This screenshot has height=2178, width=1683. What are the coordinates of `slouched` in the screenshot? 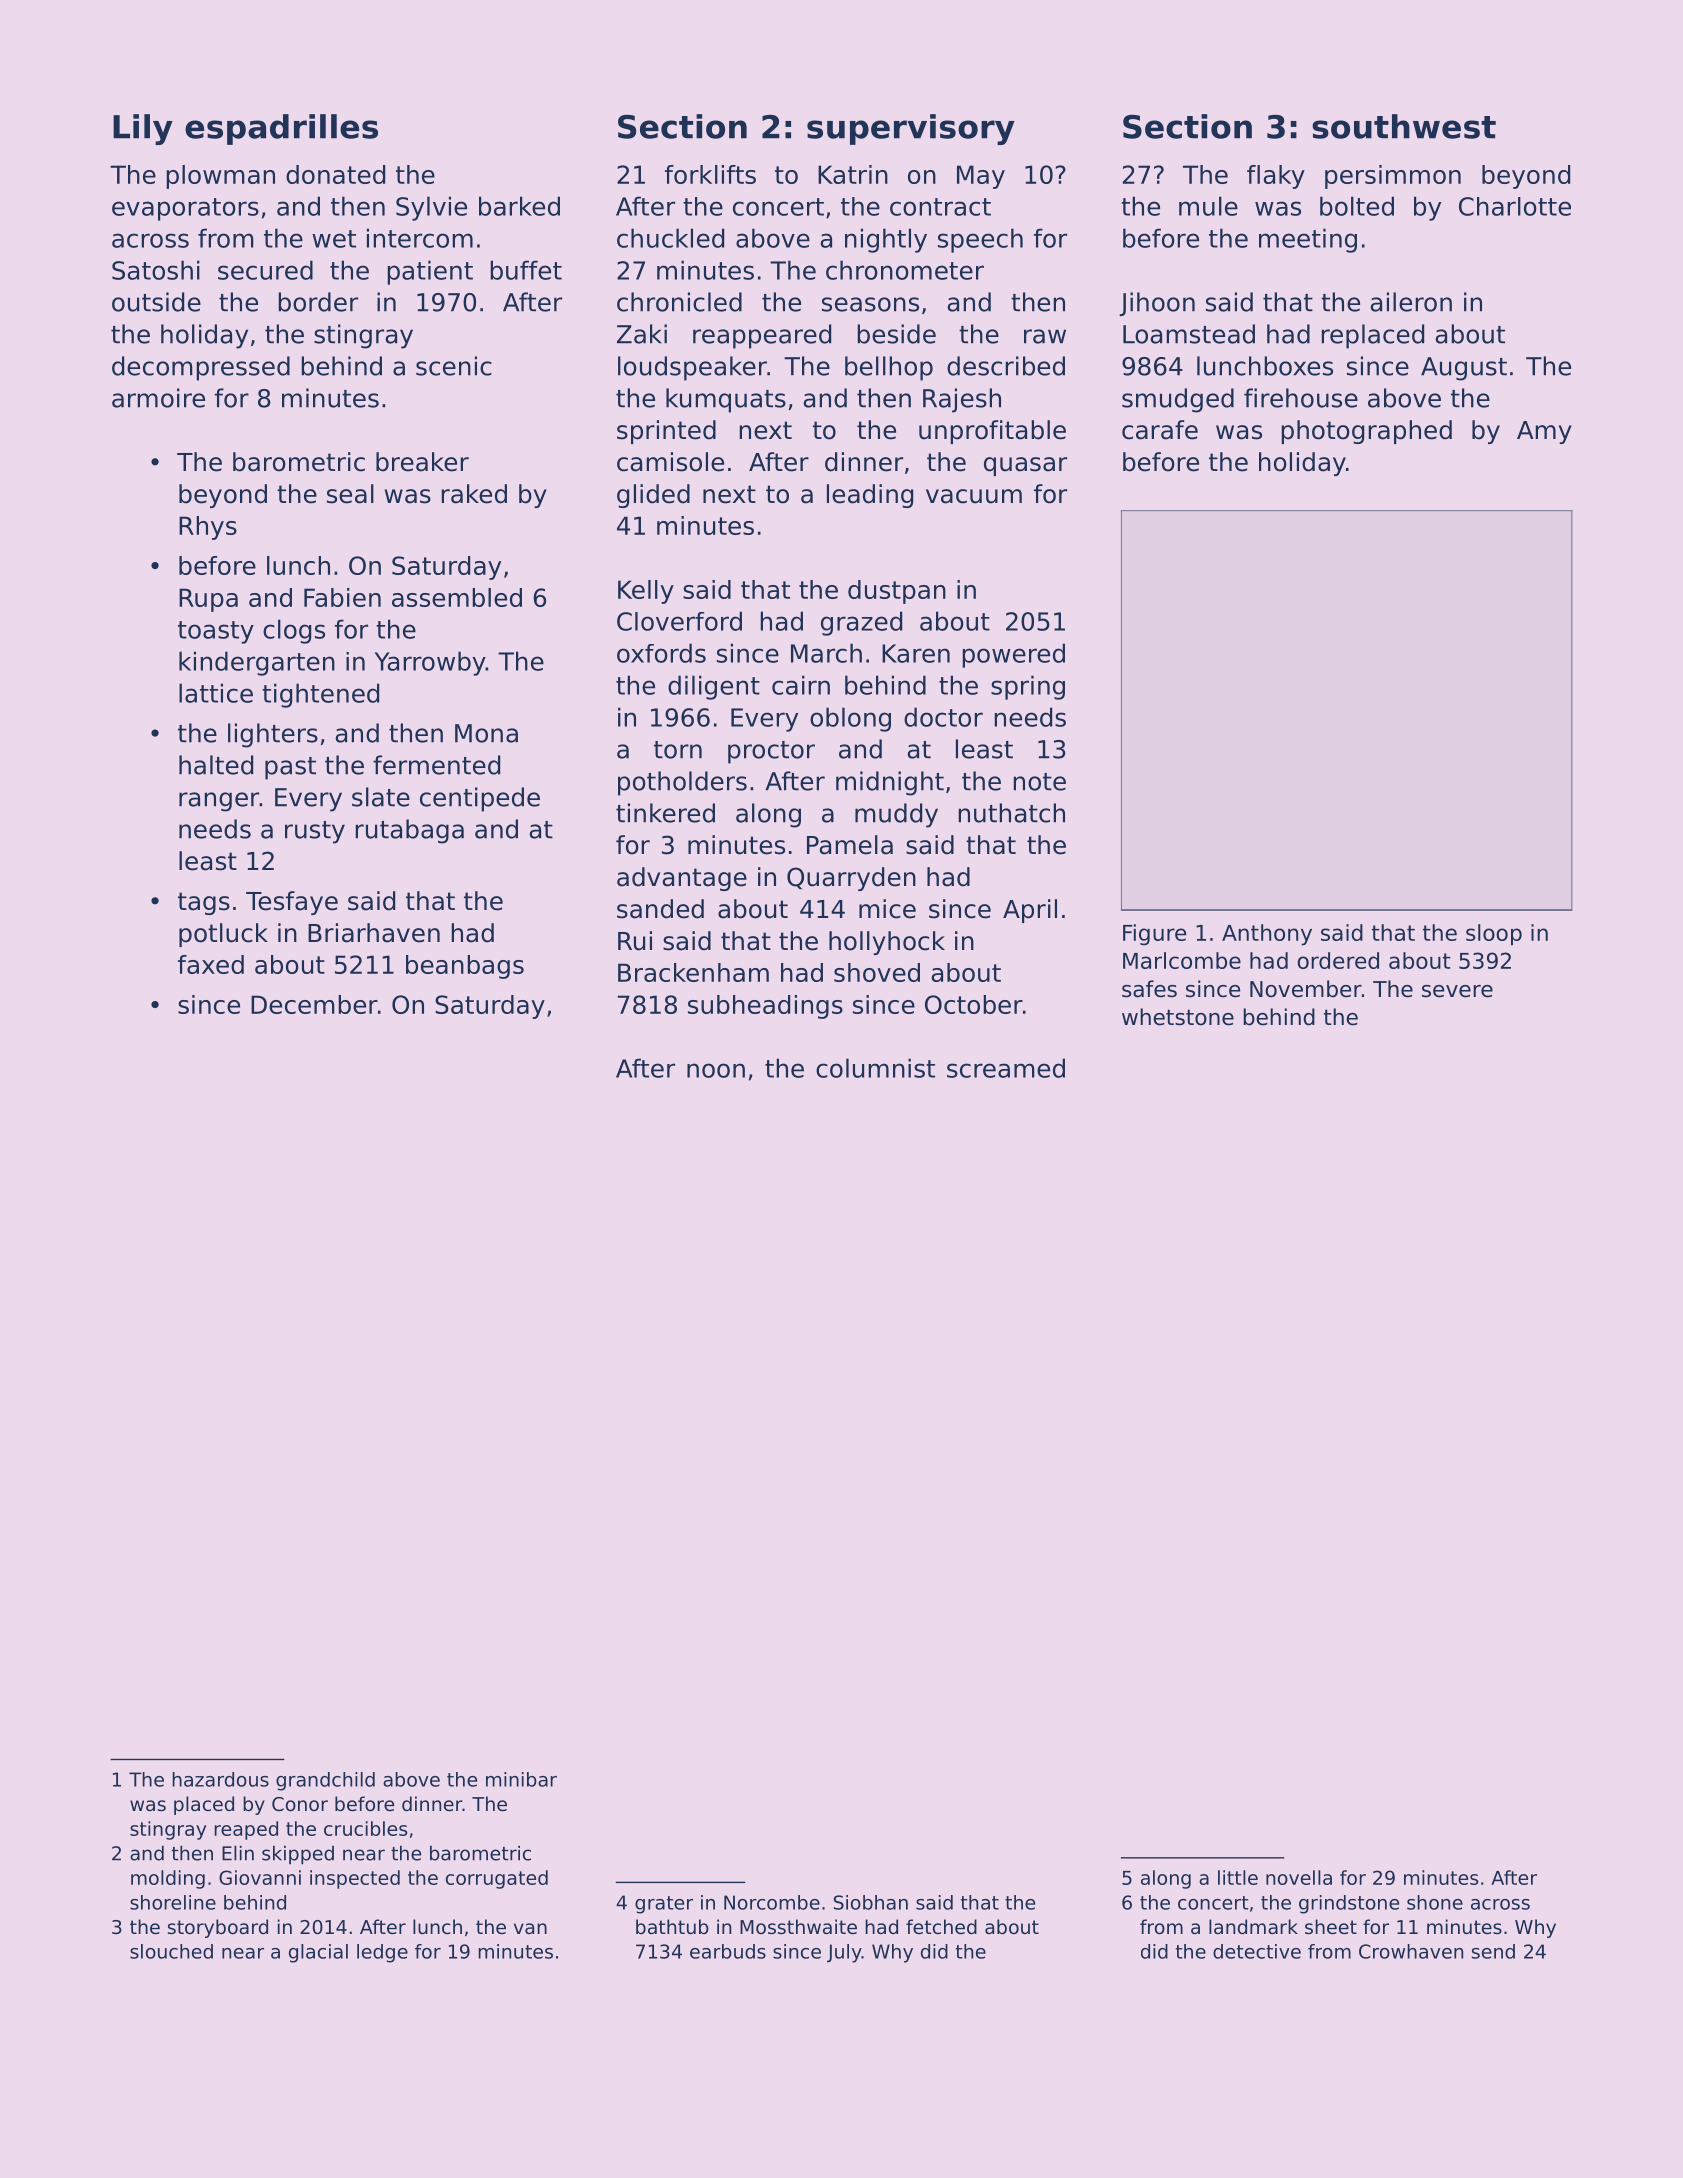 It's located at (171, 1951).
